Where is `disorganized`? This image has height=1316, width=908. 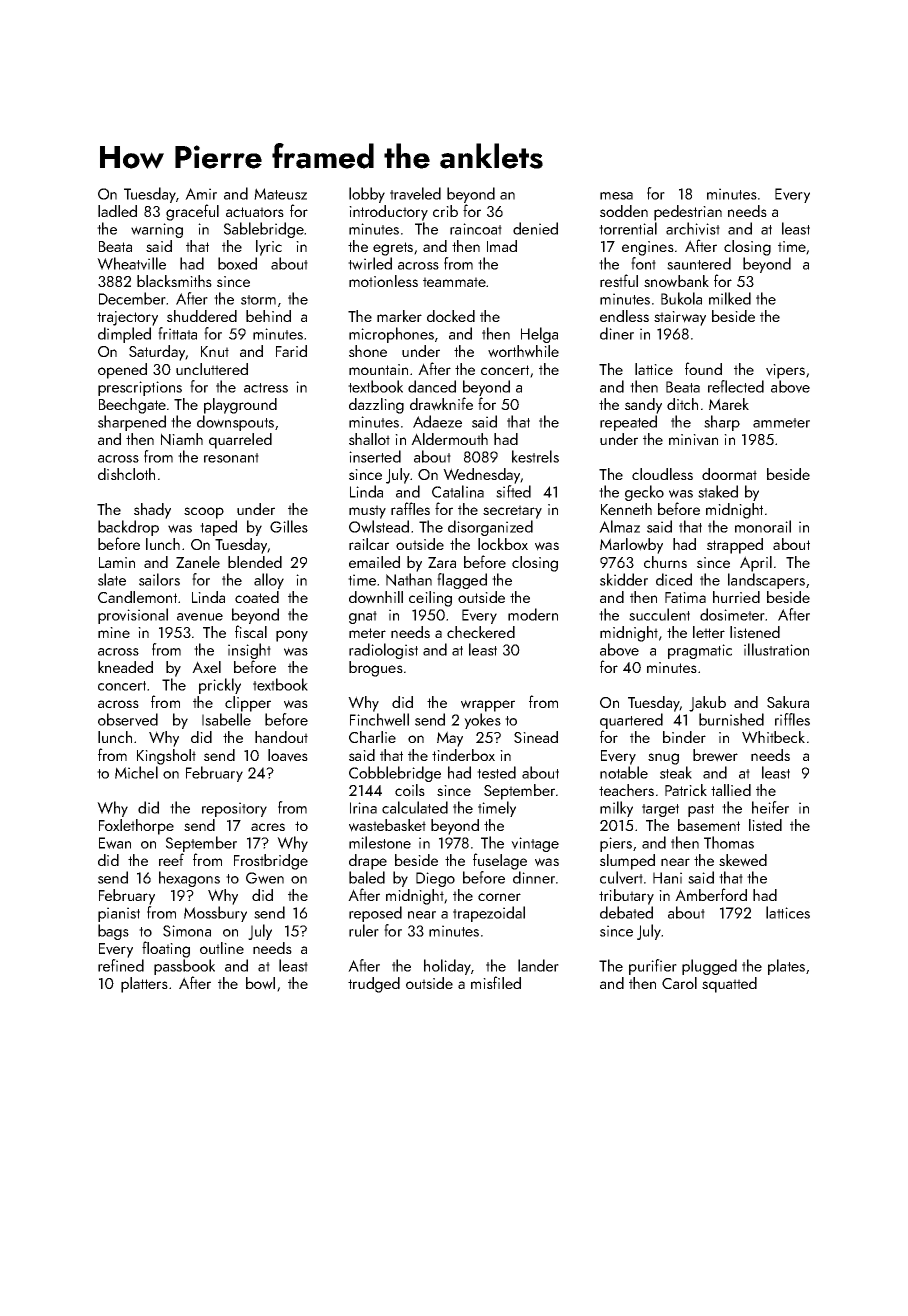 disorganized is located at coordinates (490, 528).
